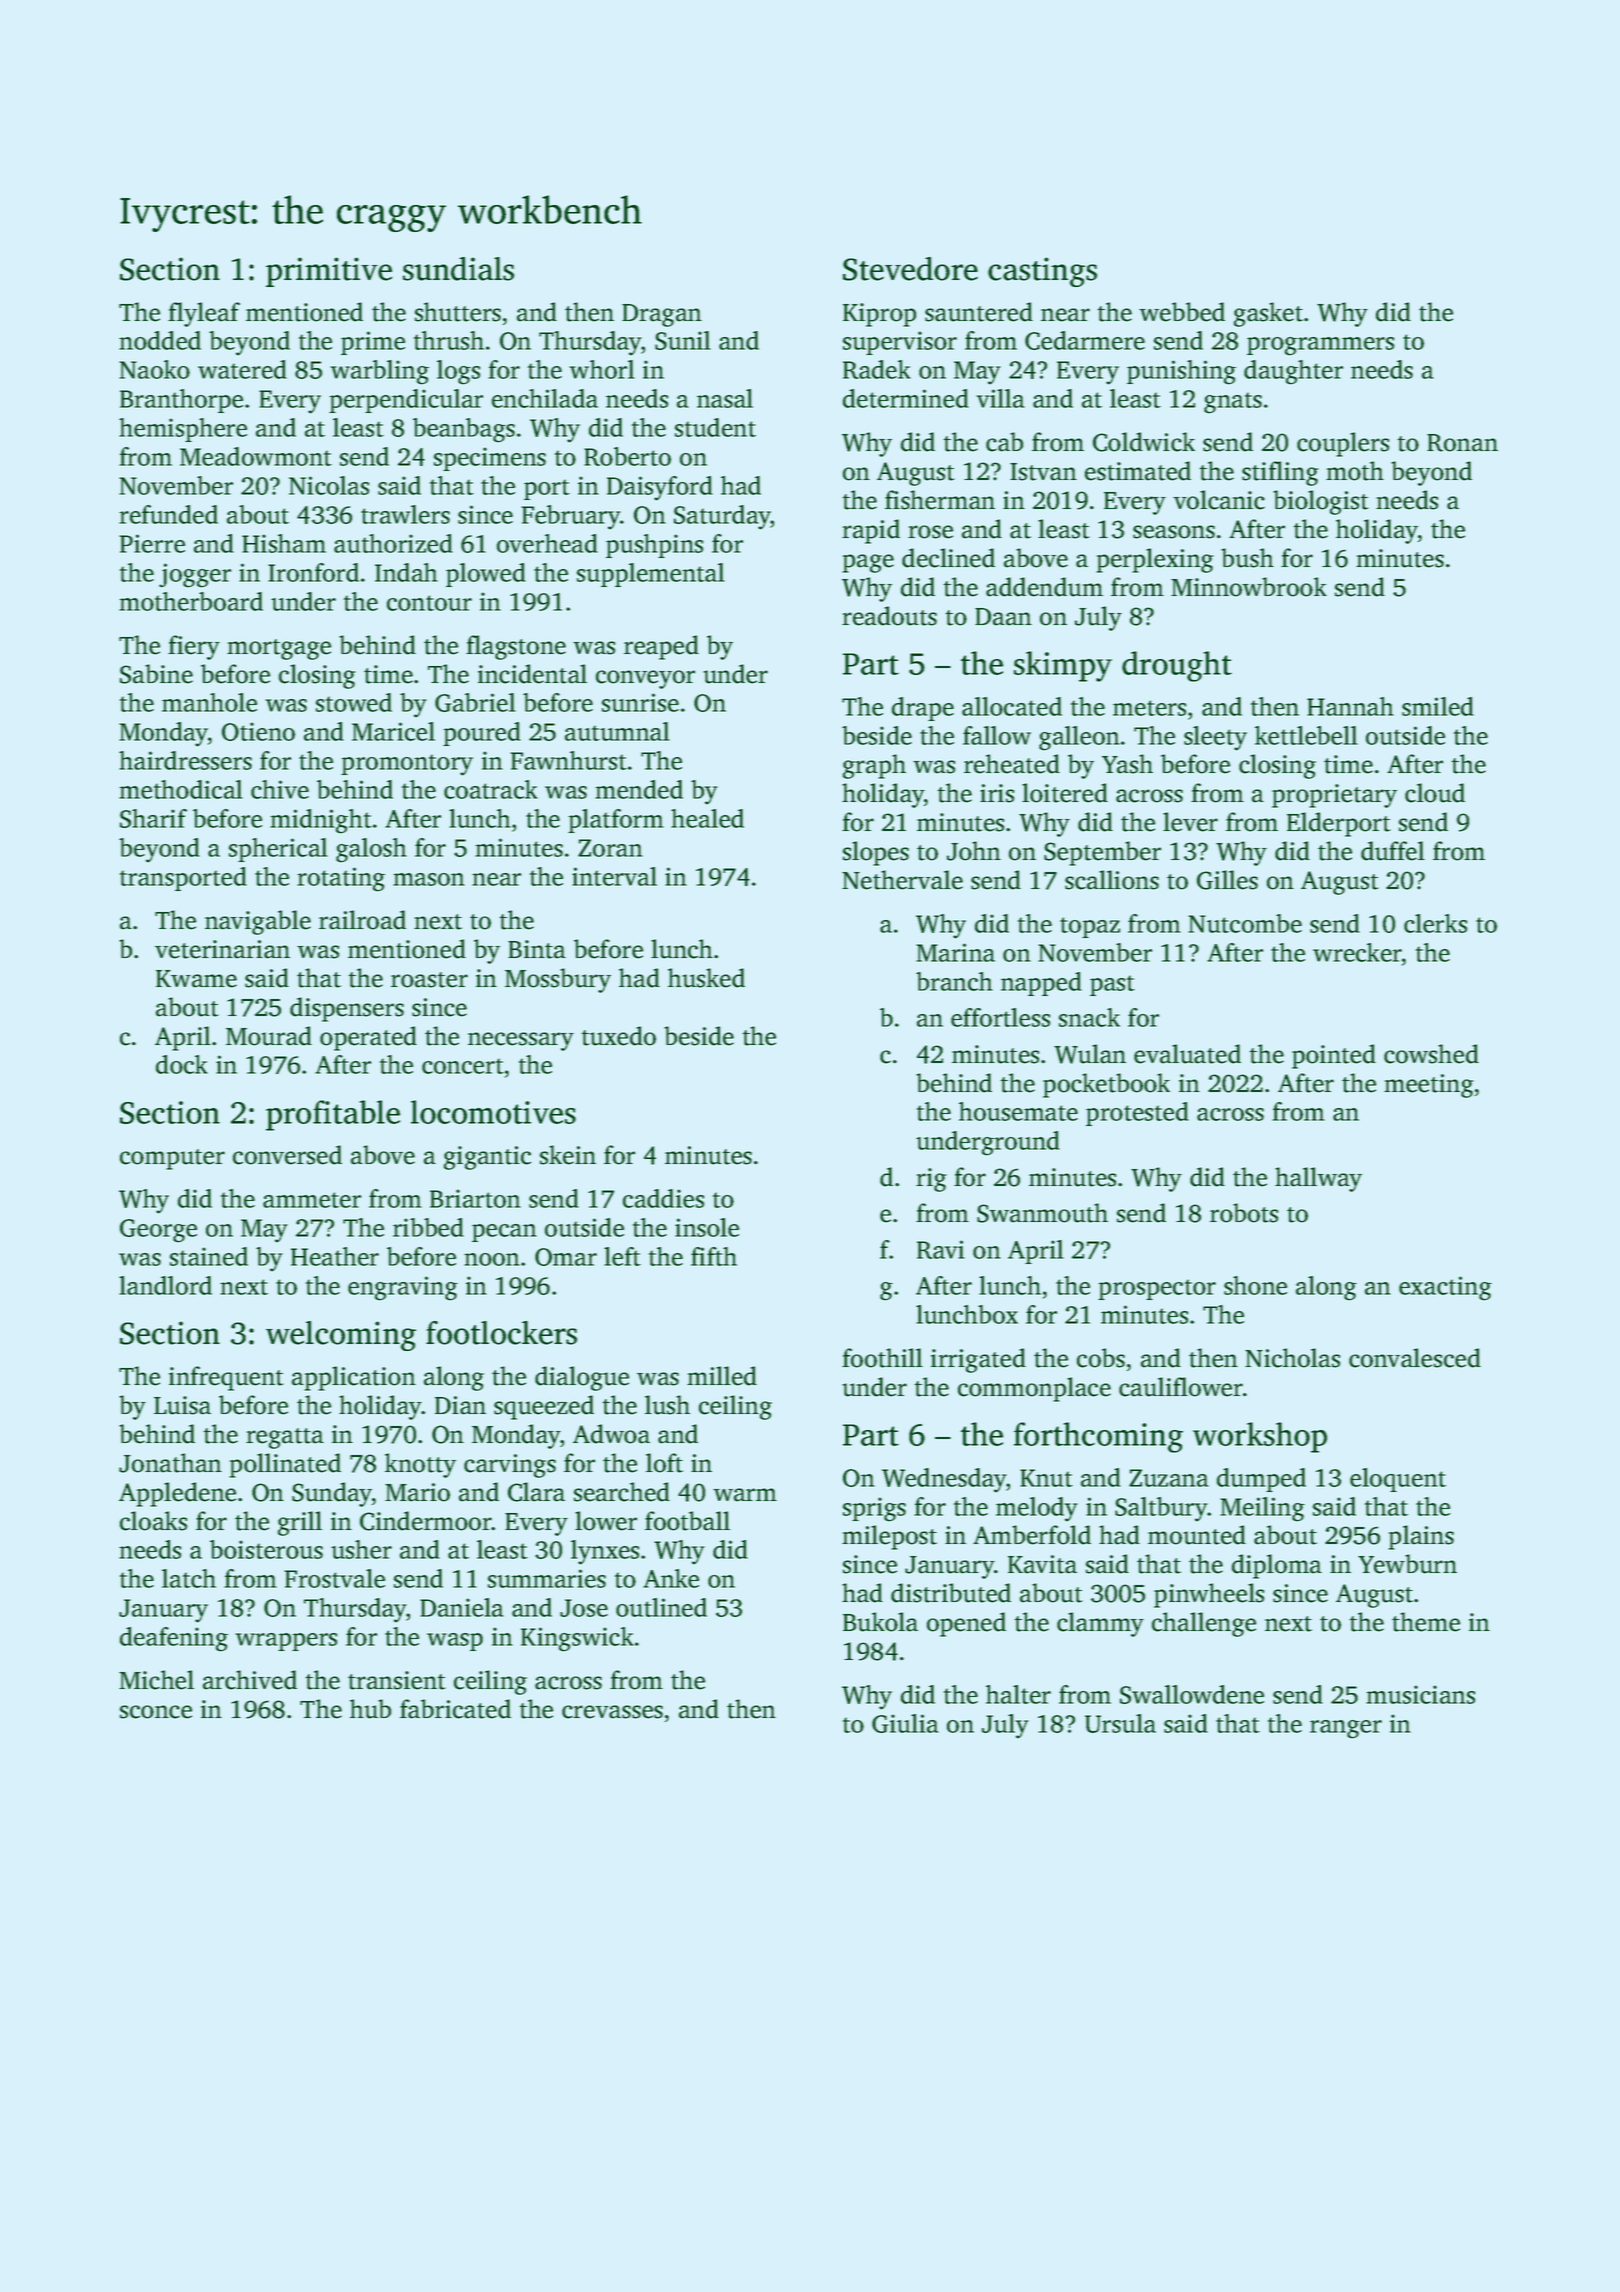  I want to click on transient, so click(397, 1680).
